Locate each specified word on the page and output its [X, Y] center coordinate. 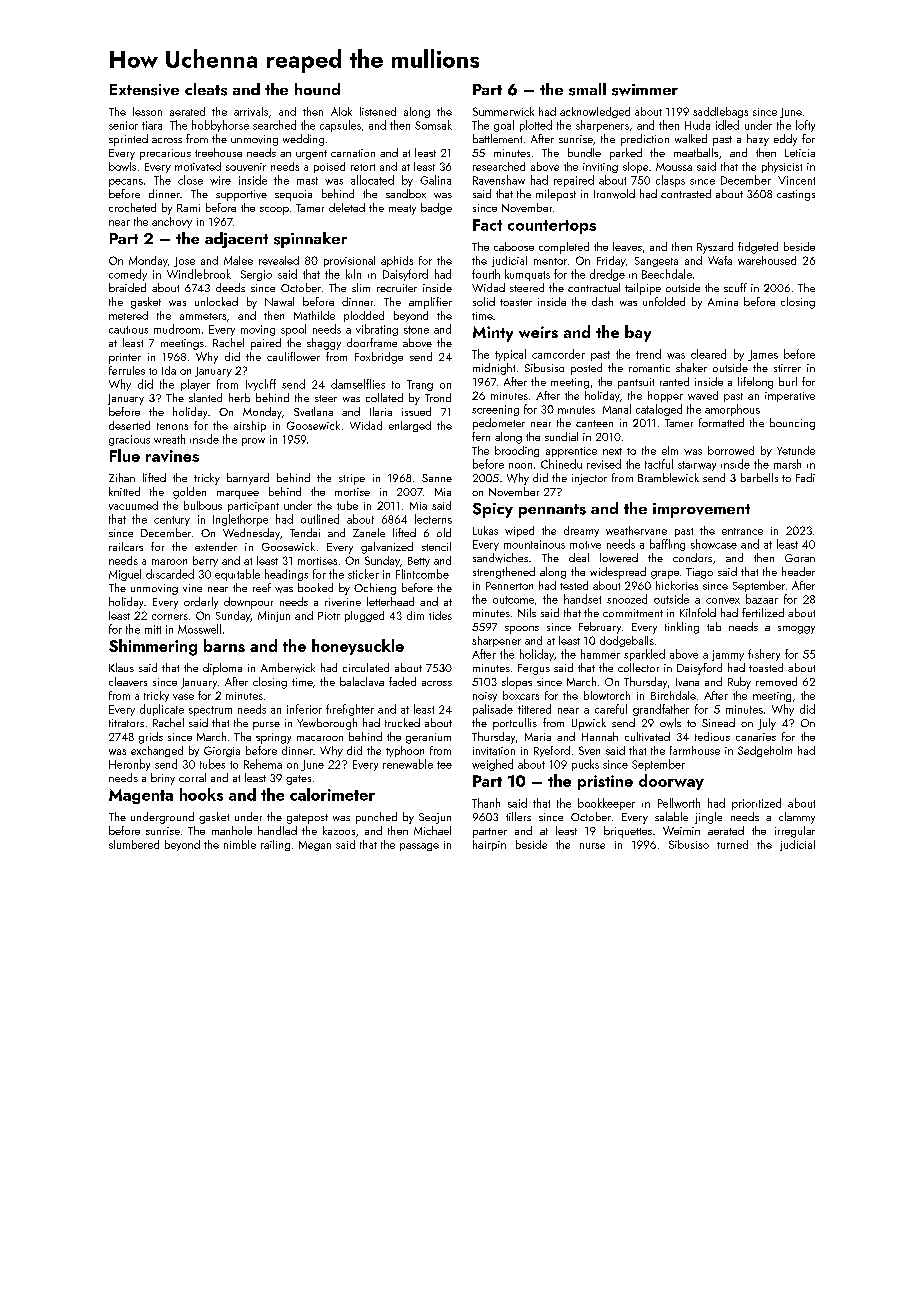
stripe [352, 479]
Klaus [121, 667]
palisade [493, 710]
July [767, 724]
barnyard [248, 479]
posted [586, 369]
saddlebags [720, 112]
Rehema [263, 764]
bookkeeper [606, 804]
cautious [128, 330]
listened [378, 111]
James [763, 355]
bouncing [792, 424]
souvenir [246, 167]
